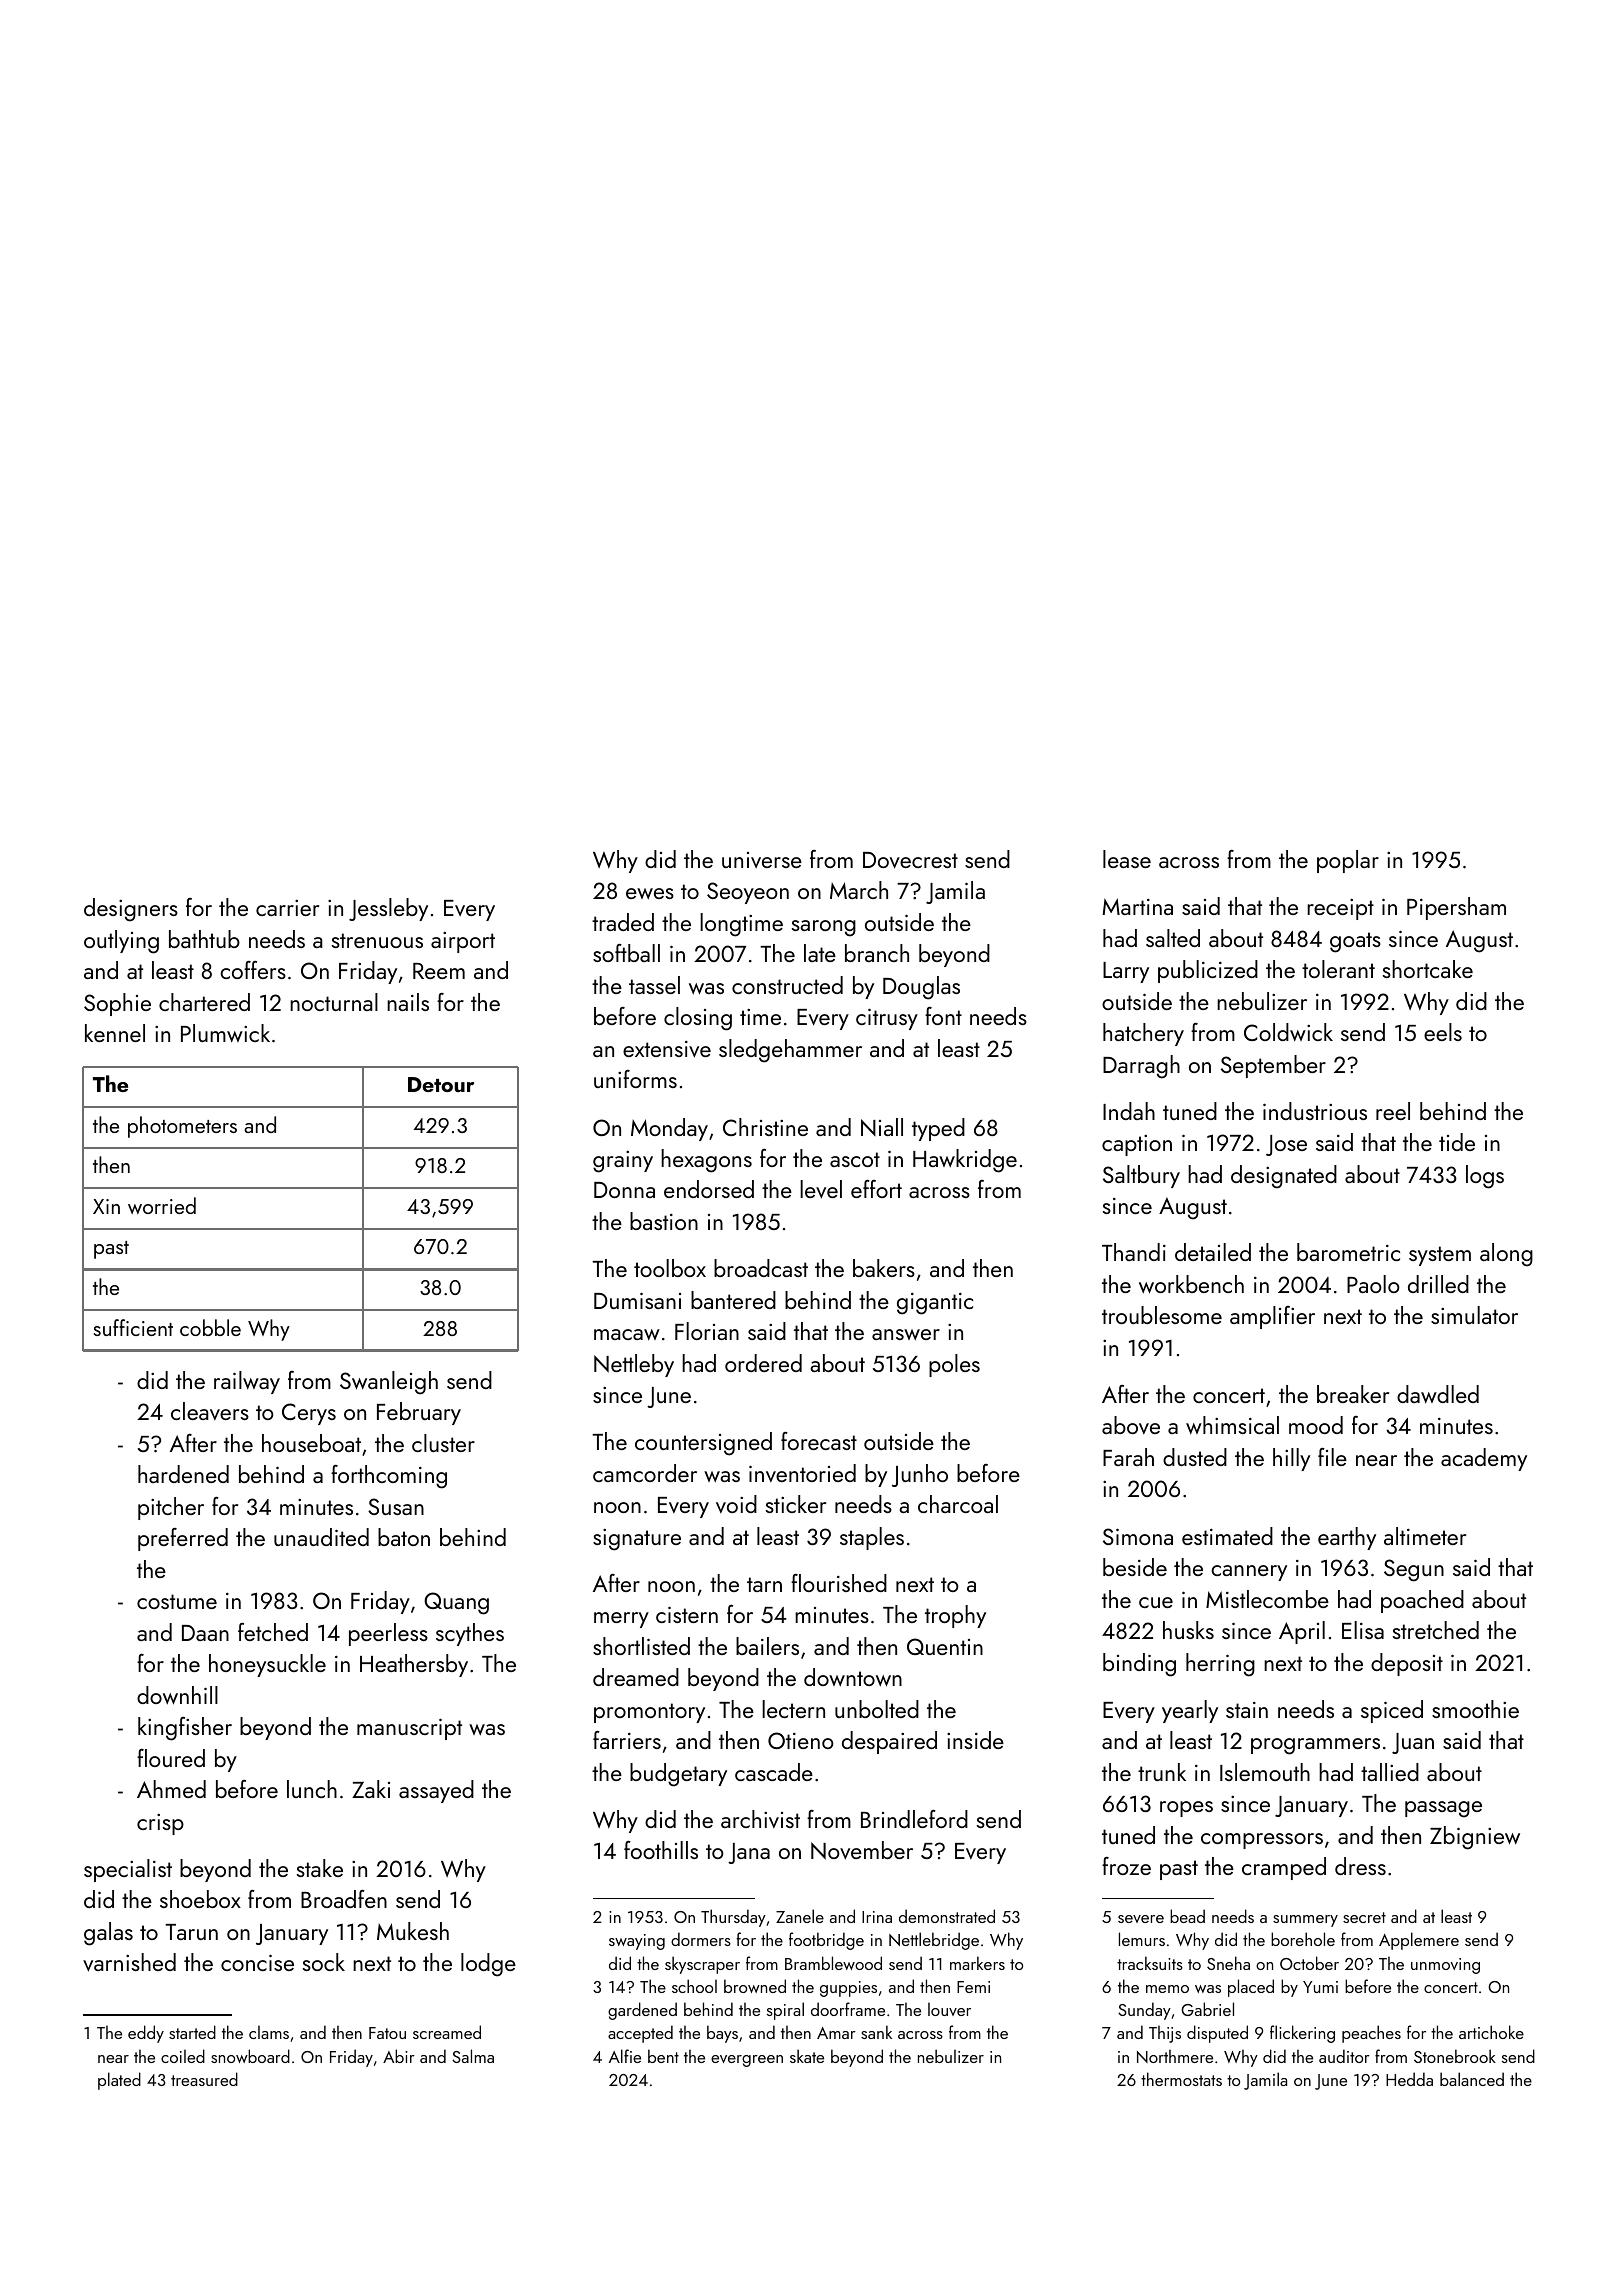 Image resolution: width=1620 pixels, height=2292 pixels. What do you see at coordinates (210, 1327) in the screenshot?
I see `cobble` at bounding box center [210, 1327].
